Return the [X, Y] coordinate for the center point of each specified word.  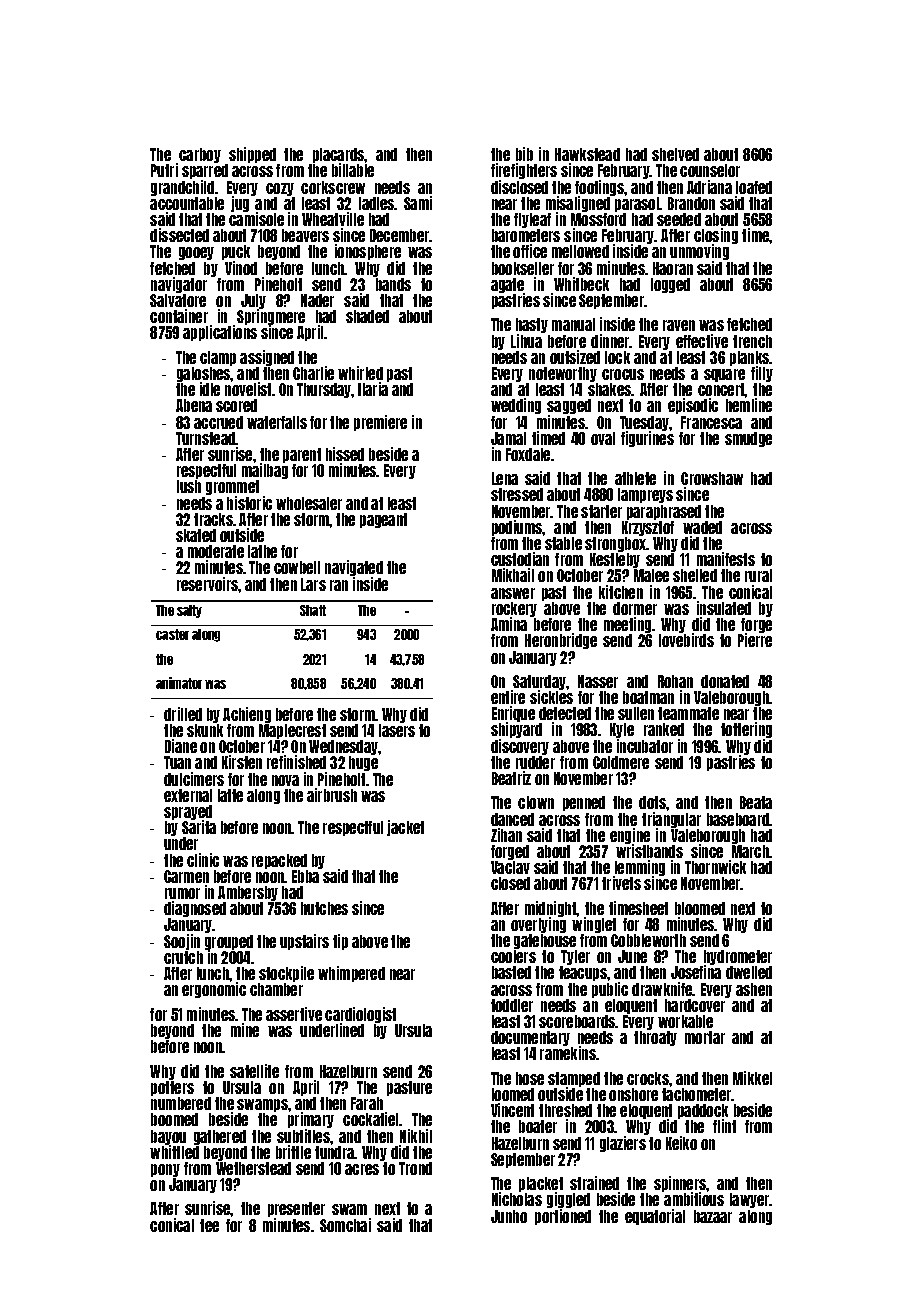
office [530, 251]
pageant [383, 520]
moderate [216, 551]
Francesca [711, 422]
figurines [647, 439]
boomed [174, 1119]
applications [220, 333]
